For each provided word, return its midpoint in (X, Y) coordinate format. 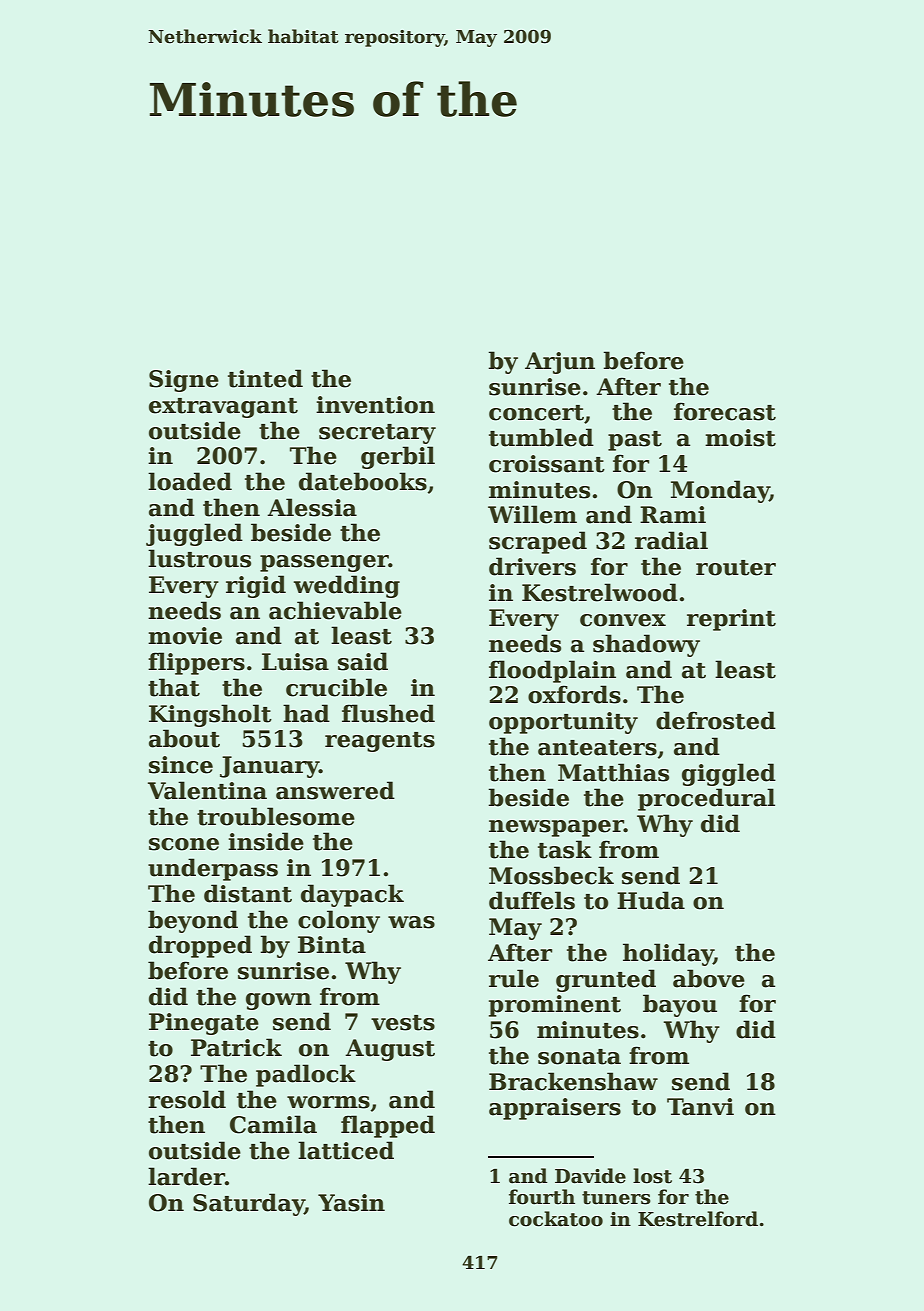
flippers (196, 663)
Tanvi (700, 1107)
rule (514, 978)
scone (184, 844)
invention (375, 405)
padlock (306, 1075)
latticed (346, 1150)
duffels (532, 900)
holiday (668, 954)
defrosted (716, 720)
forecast (725, 411)
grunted (606, 980)
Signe (184, 381)
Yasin (351, 1203)
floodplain (552, 671)
